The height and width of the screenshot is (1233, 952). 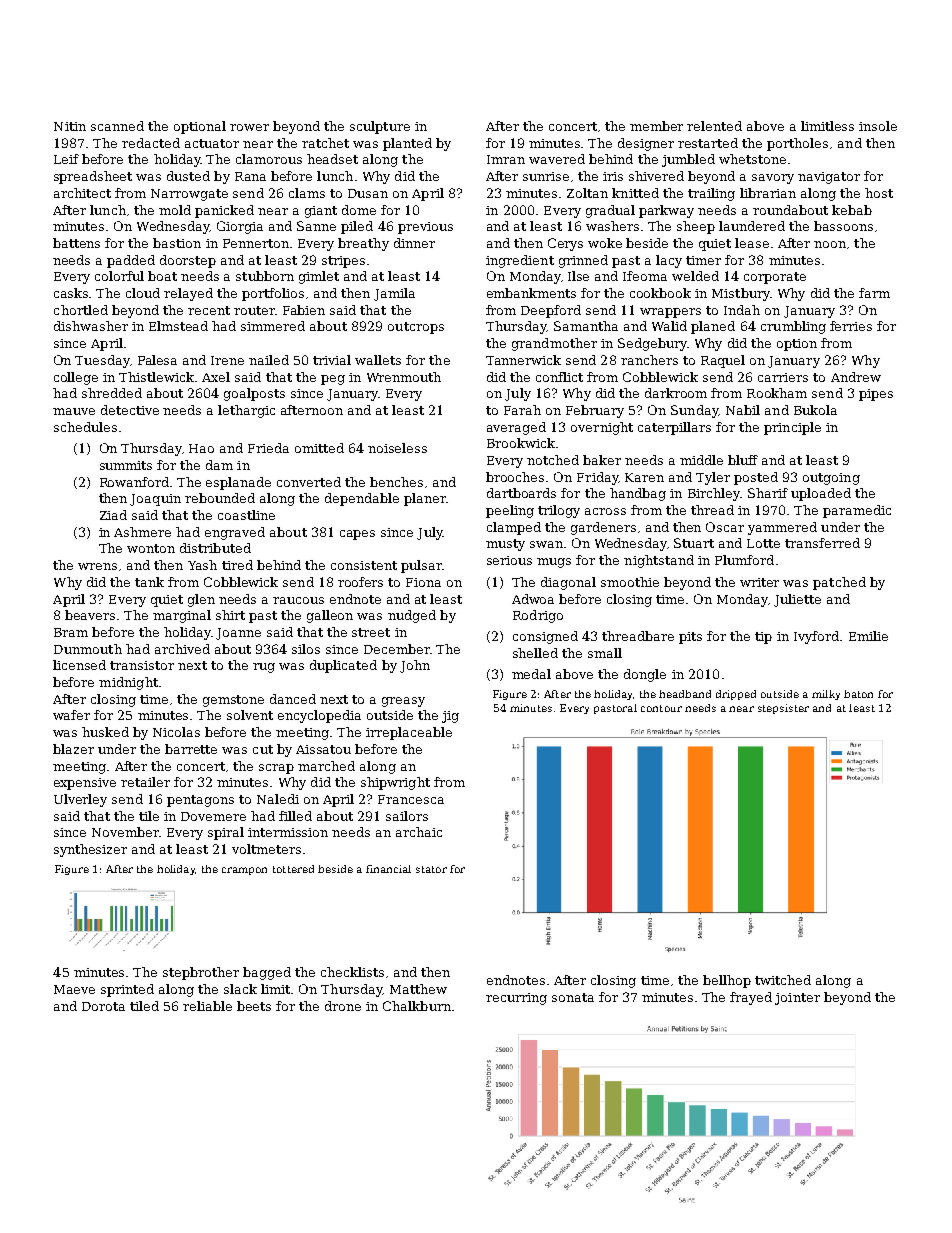 I want to click on Farah, so click(x=522, y=410).
